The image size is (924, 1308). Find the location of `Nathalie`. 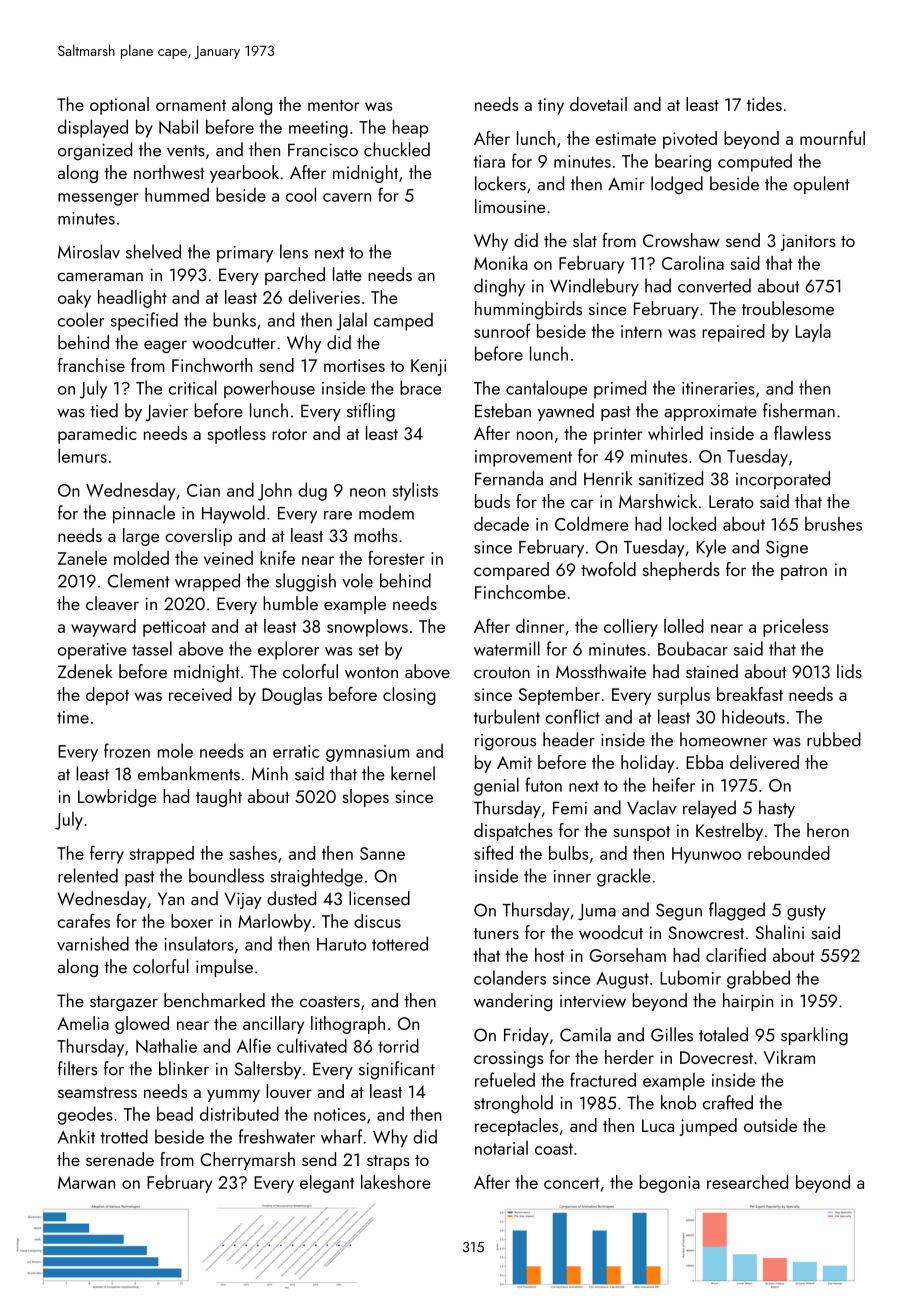

Nathalie is located at coordinates (166, 1045).
